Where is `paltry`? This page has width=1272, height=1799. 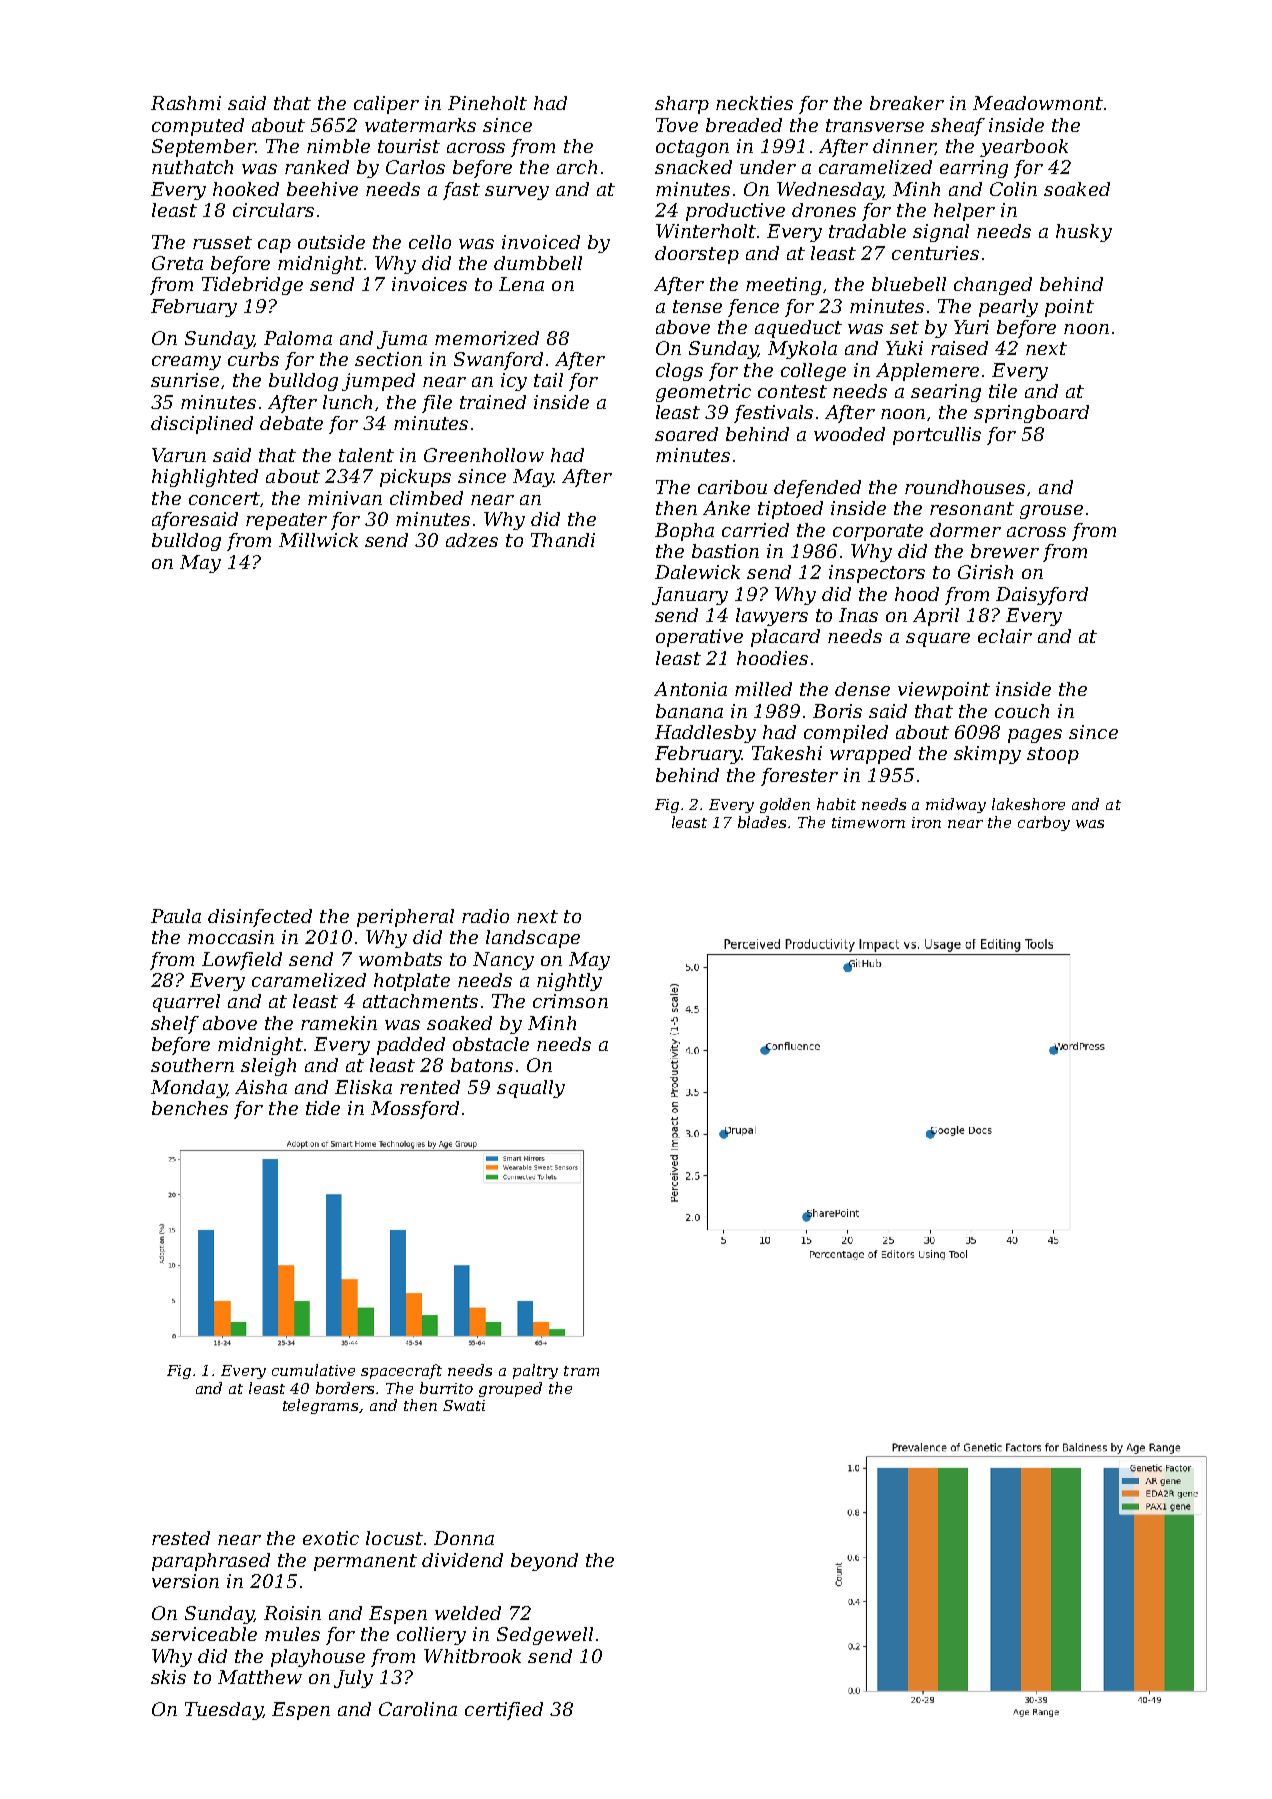 paltry is located at coordinates (535, 1371).
